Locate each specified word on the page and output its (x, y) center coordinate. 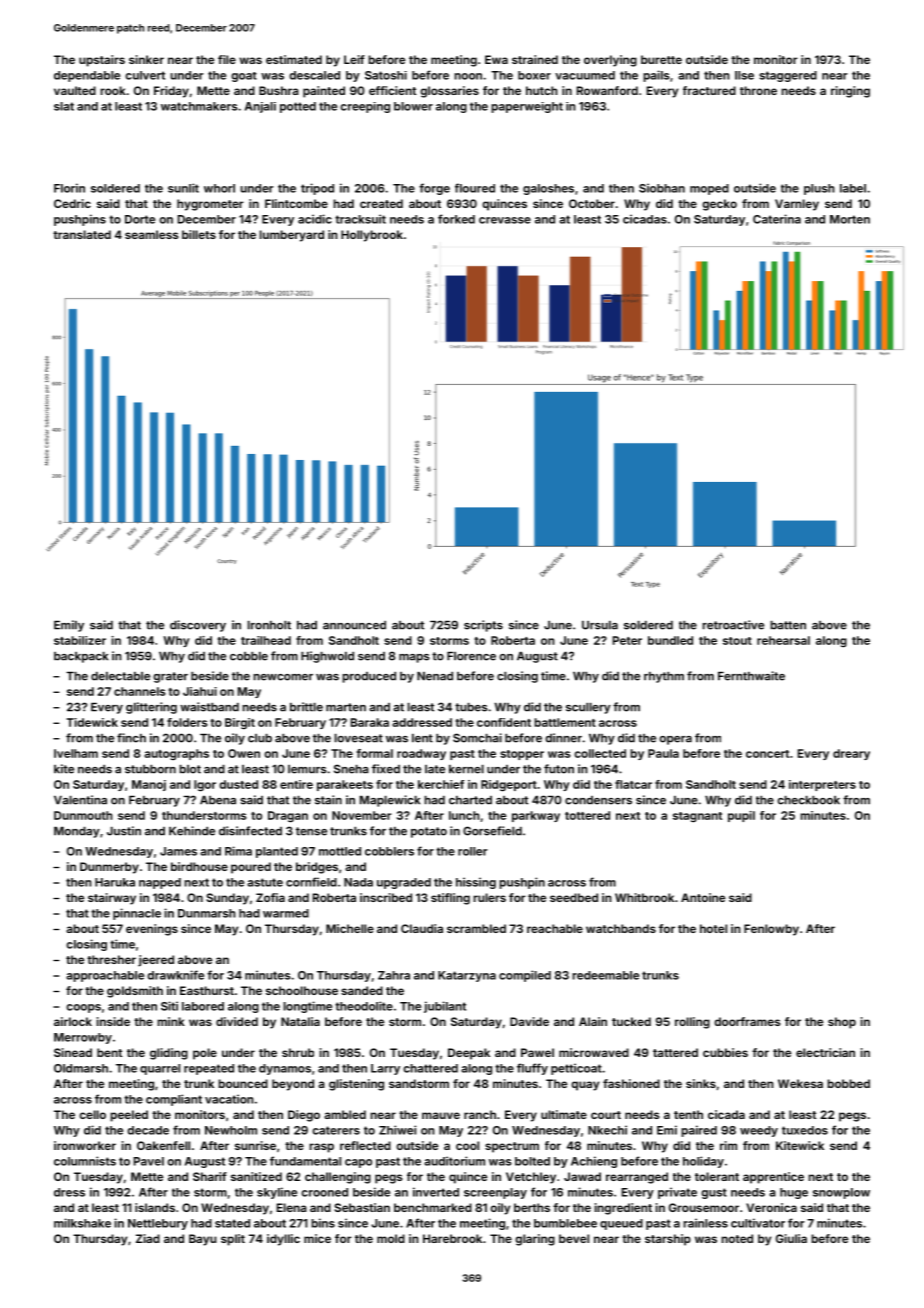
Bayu (203, 1240)
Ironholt (269, 625)
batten (788, 625)
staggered (788, 76)
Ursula (600, 625)
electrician (825, 1052)
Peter (627, 640)
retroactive (733, 625)
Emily (69, 626)
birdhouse (199, 866)
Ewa (496, 59)
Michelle (350, 928)
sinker (146, 59)
